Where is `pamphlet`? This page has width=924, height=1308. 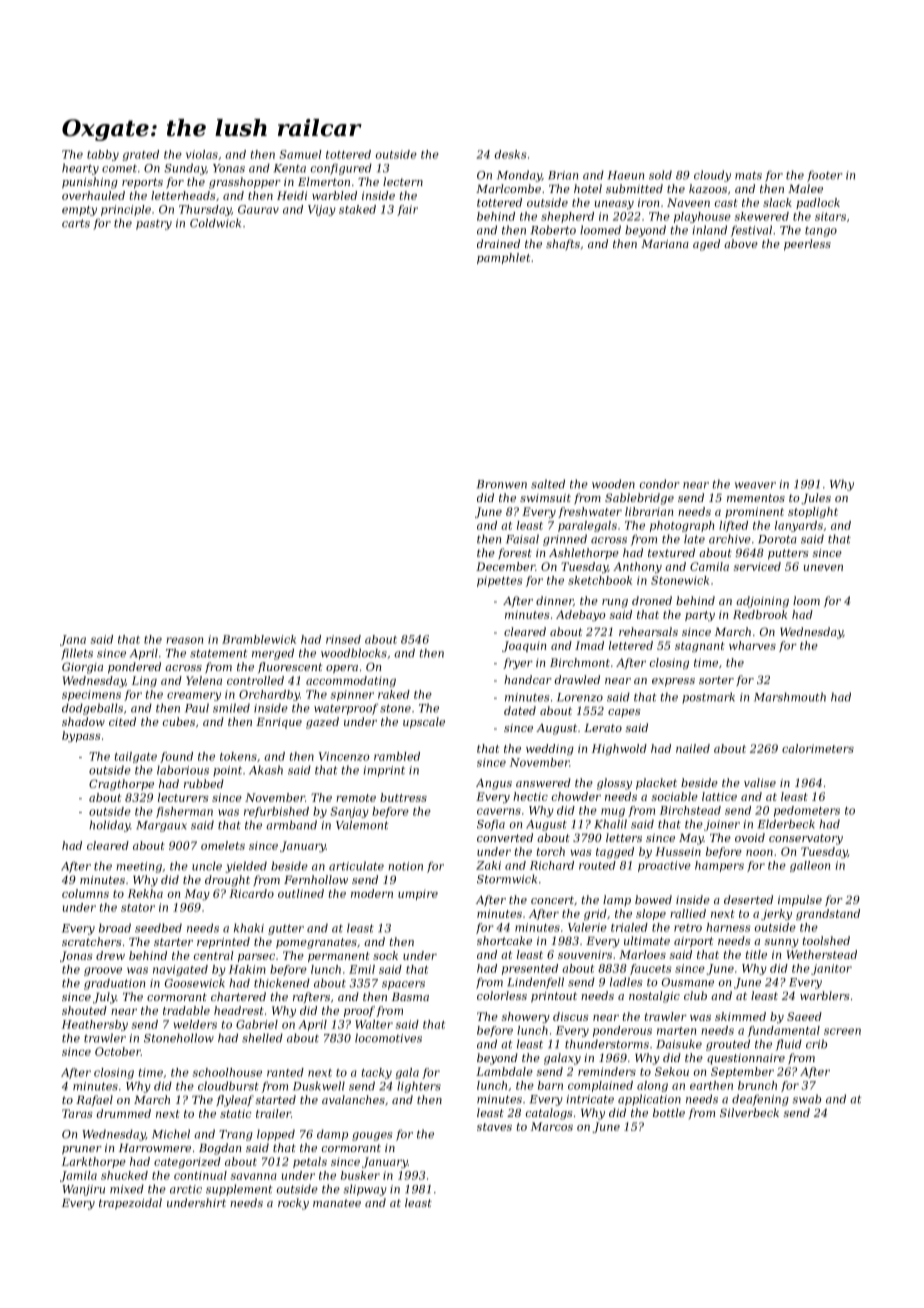 pamphlet is located at coordinates (503, 258).
